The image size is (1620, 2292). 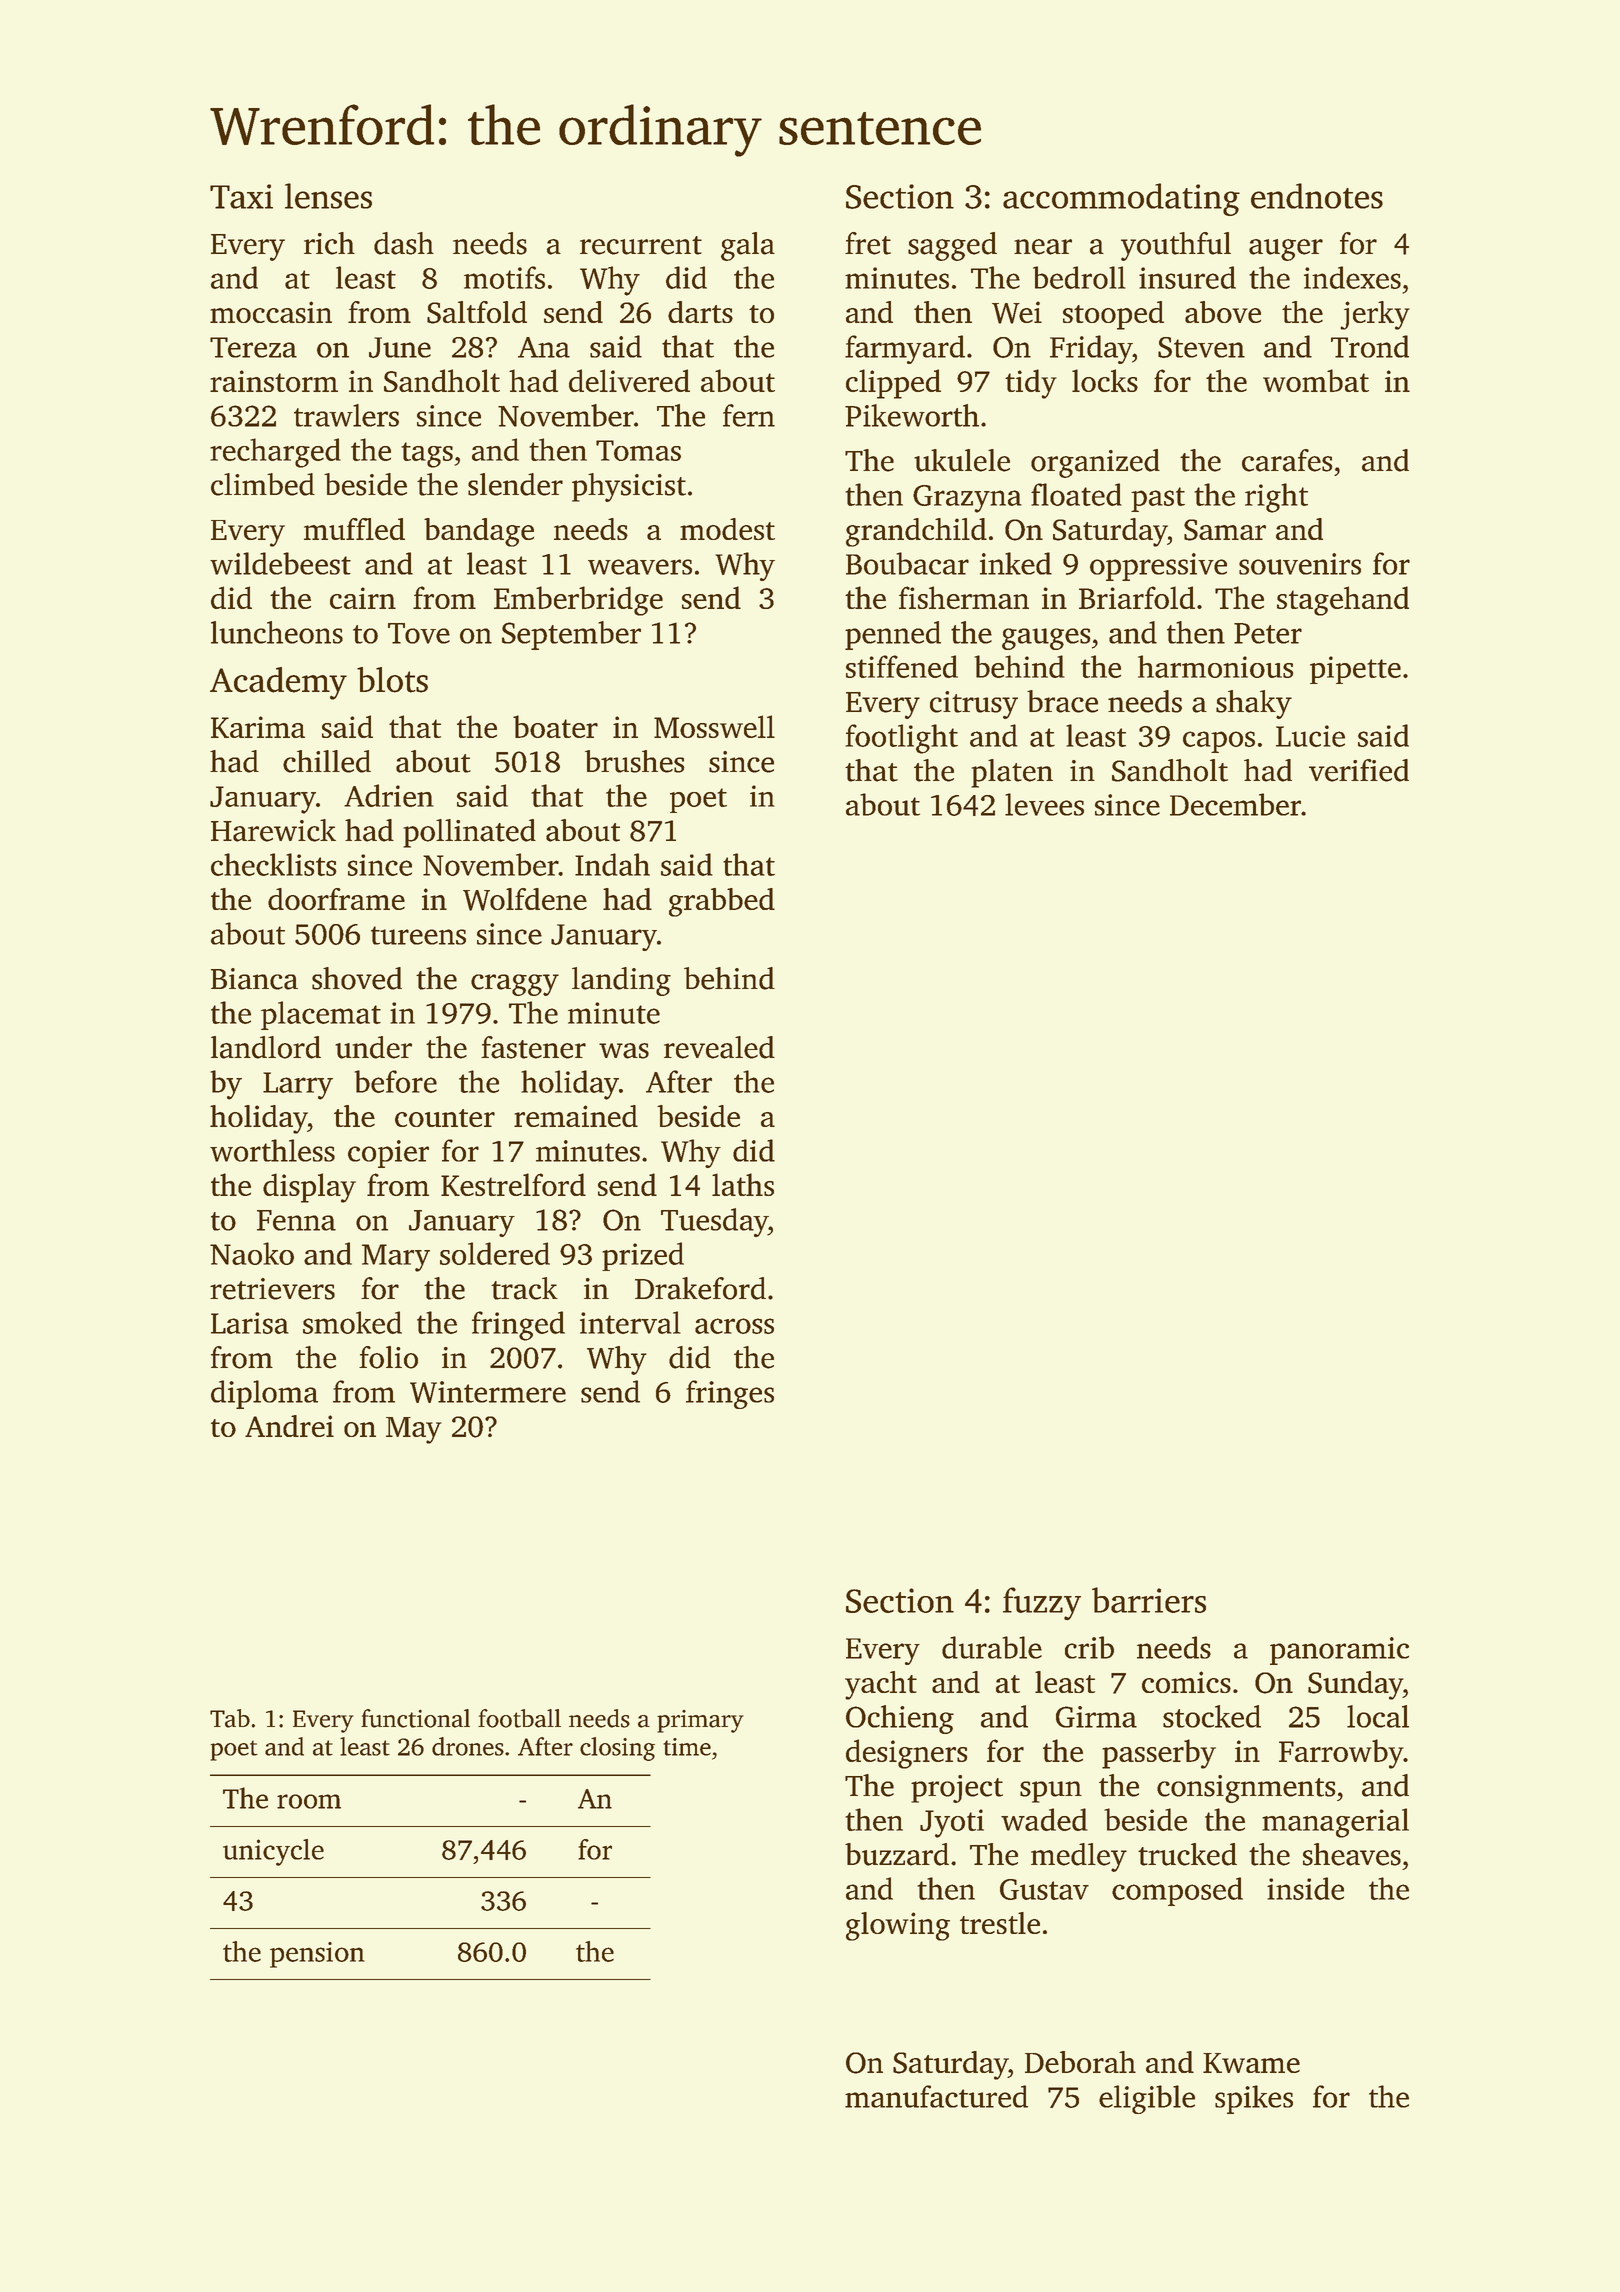 I want to click on glowing, so click(x=898, y=1926).
